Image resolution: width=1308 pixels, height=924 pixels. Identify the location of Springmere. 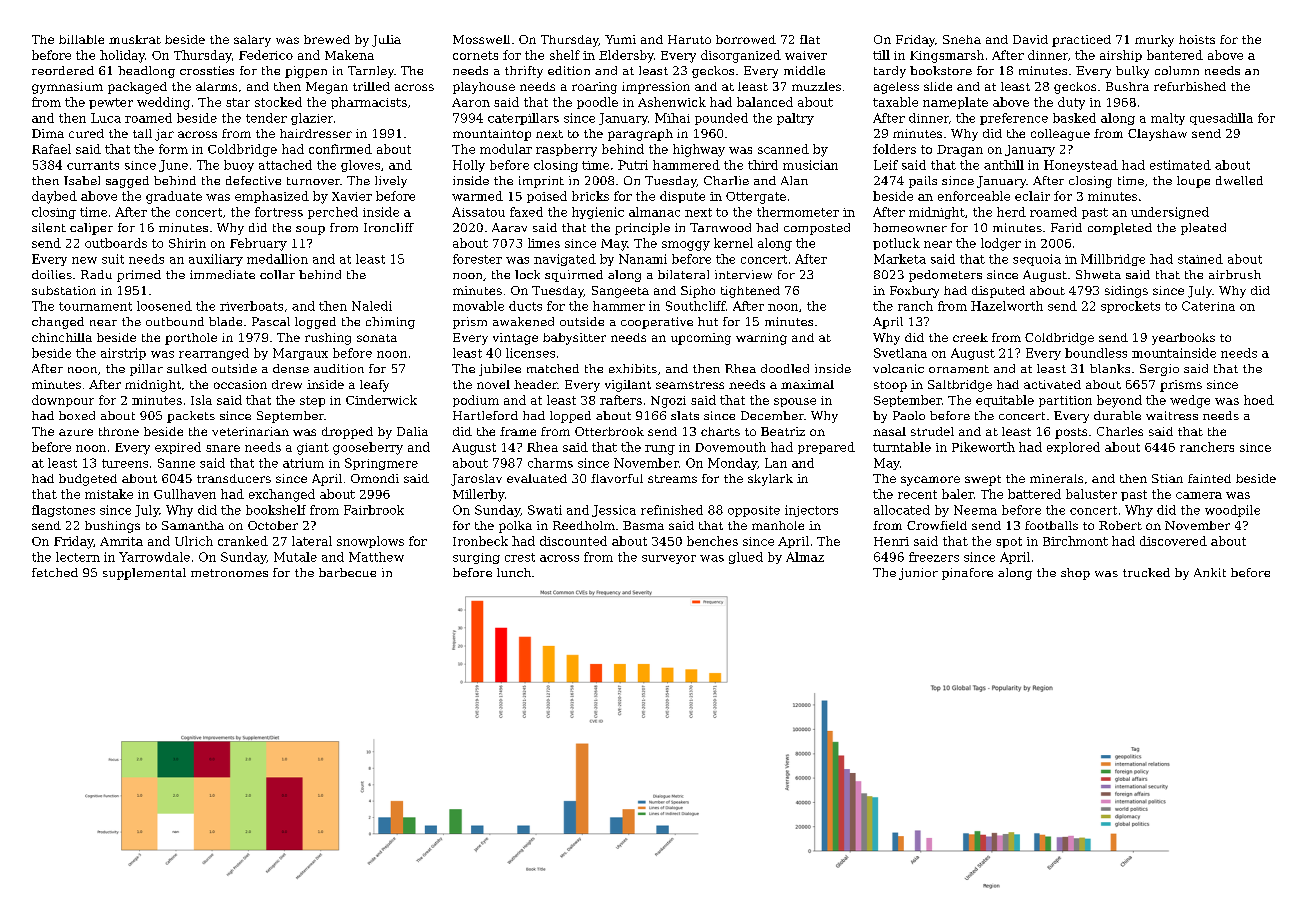
(381, 464).
